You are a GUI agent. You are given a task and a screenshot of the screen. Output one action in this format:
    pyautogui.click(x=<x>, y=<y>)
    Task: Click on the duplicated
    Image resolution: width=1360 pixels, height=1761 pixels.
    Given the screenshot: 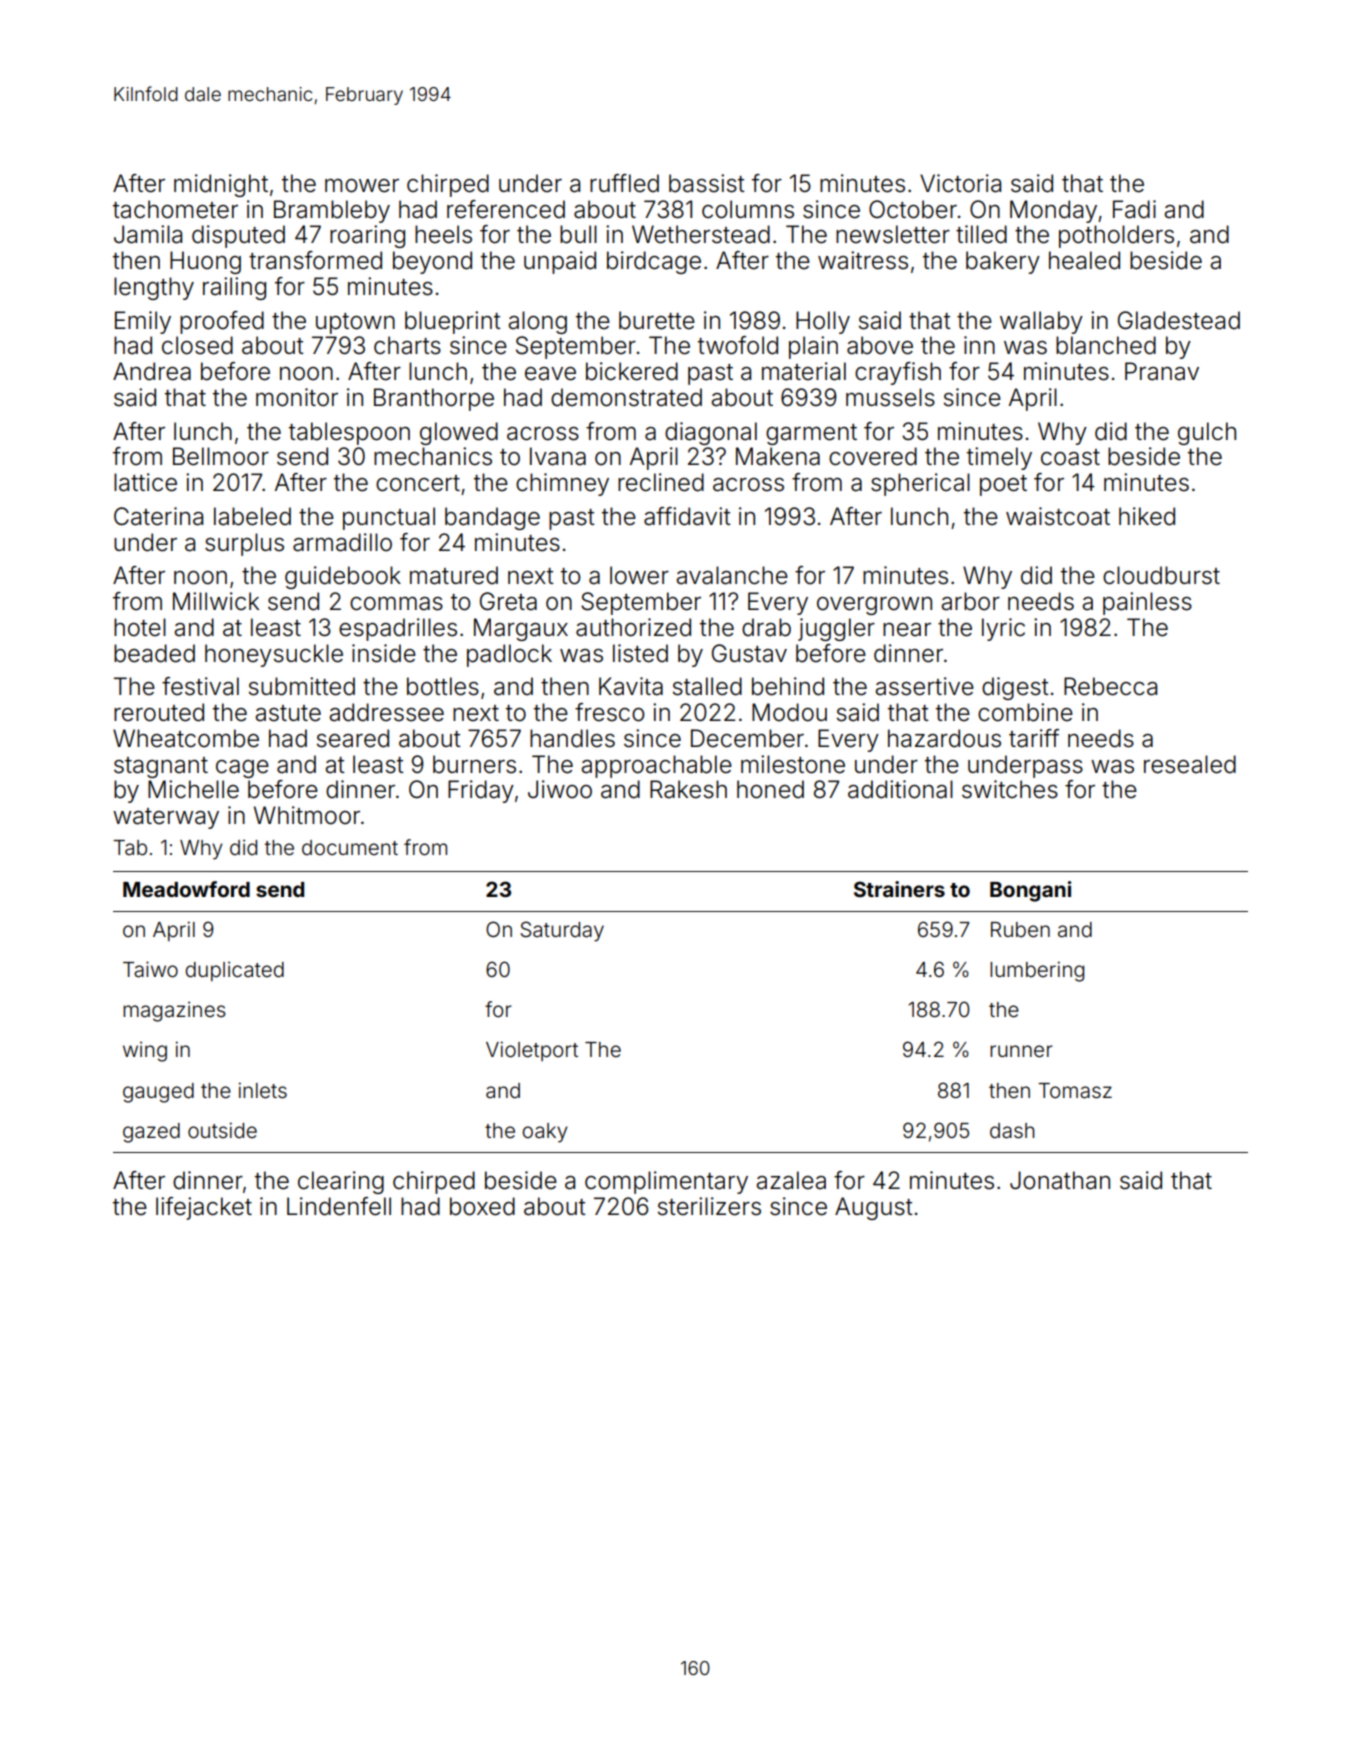 What is the action you would take?
    pyautogui.click(x=234, y=971)
